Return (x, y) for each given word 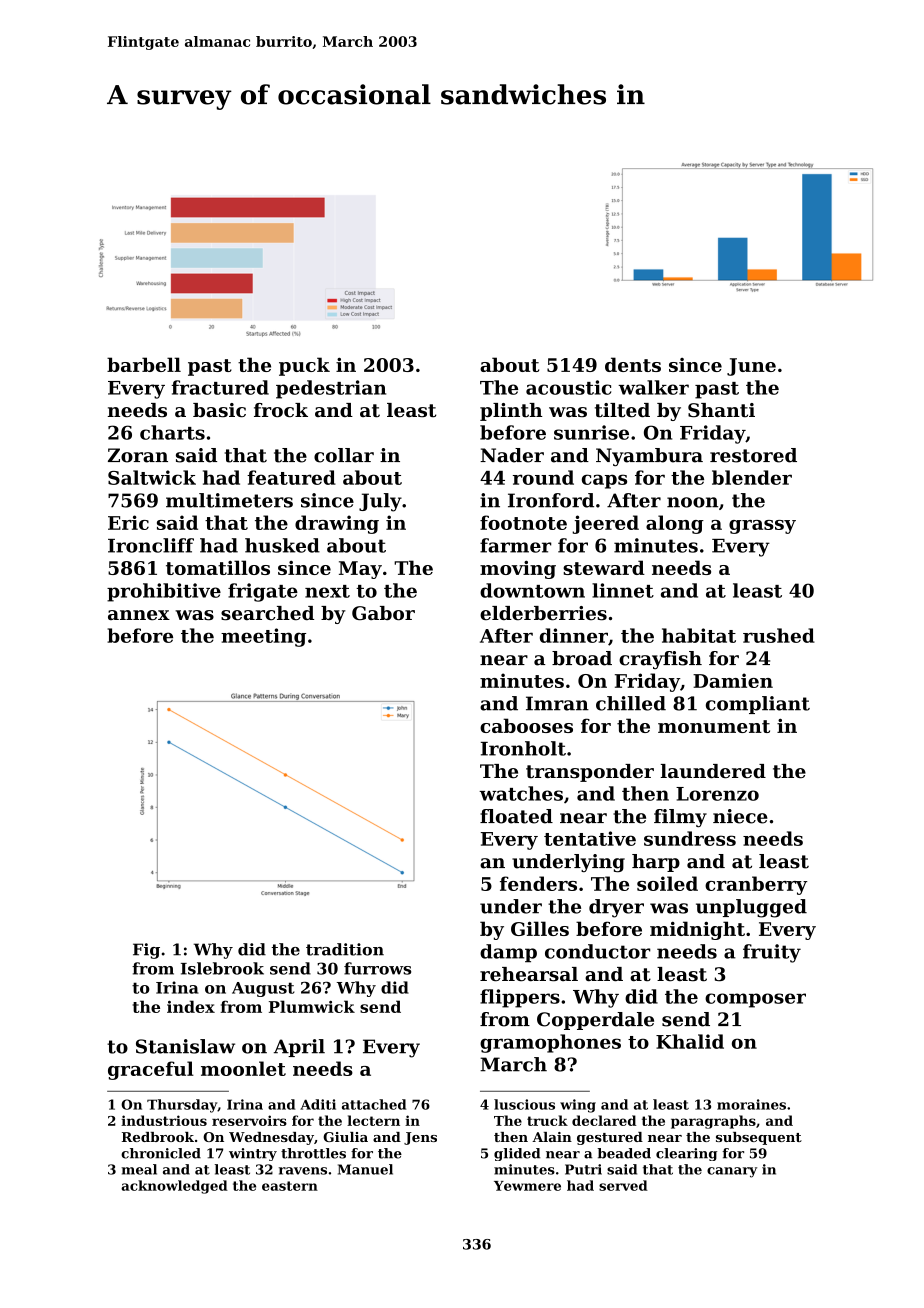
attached (374, 1104)
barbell (144, 364)
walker (653, 387)
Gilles (540, 928)
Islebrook (222, 968)
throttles (313, 1153)
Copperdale (595, 1021)
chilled (631, 703)
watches (521, 793)
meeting (263, 637)
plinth (511, 412)
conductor (598, 951)
